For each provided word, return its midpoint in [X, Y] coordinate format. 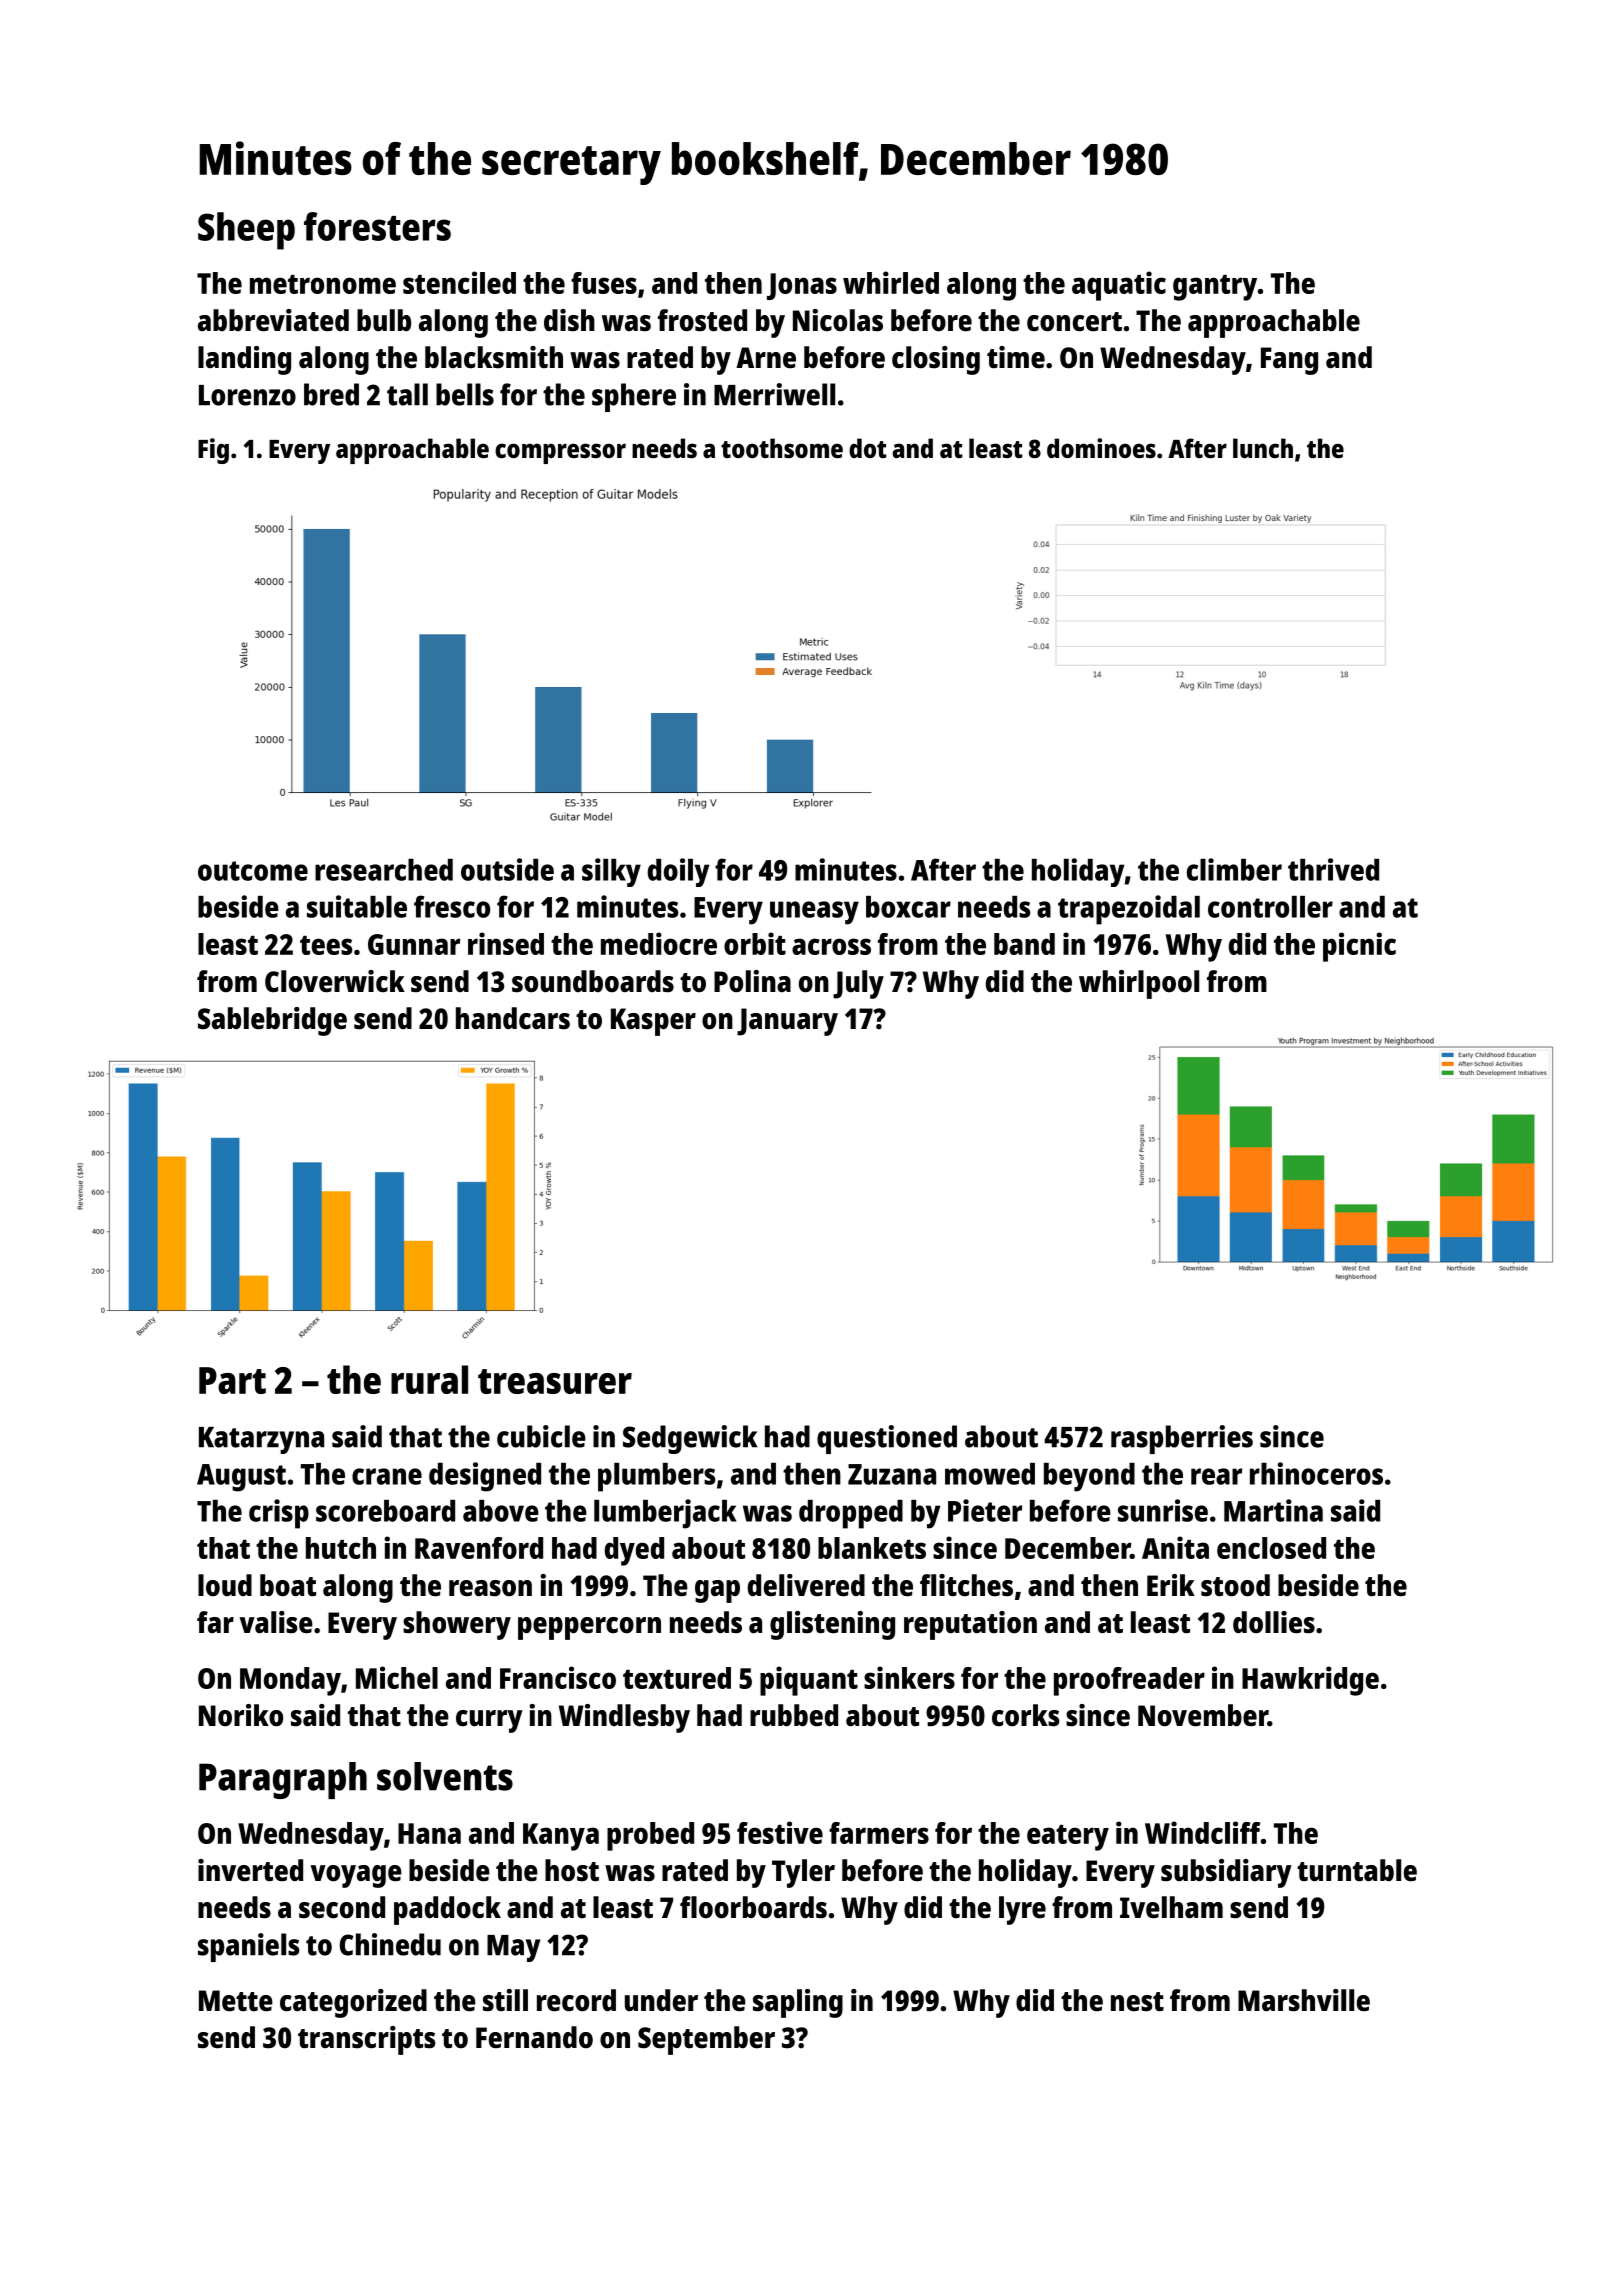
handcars [513, 1018]
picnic [1359, 947]
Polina [752, 981]
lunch [1263, 448]
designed [485, 1477]
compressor [560, 453]
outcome [253, 871]
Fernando [534, 2037]
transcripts [367, 2040]
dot [868, 448]
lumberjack [665, 1514]
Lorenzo [247, 395]
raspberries [1182, 1439]
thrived [1333, 869]
